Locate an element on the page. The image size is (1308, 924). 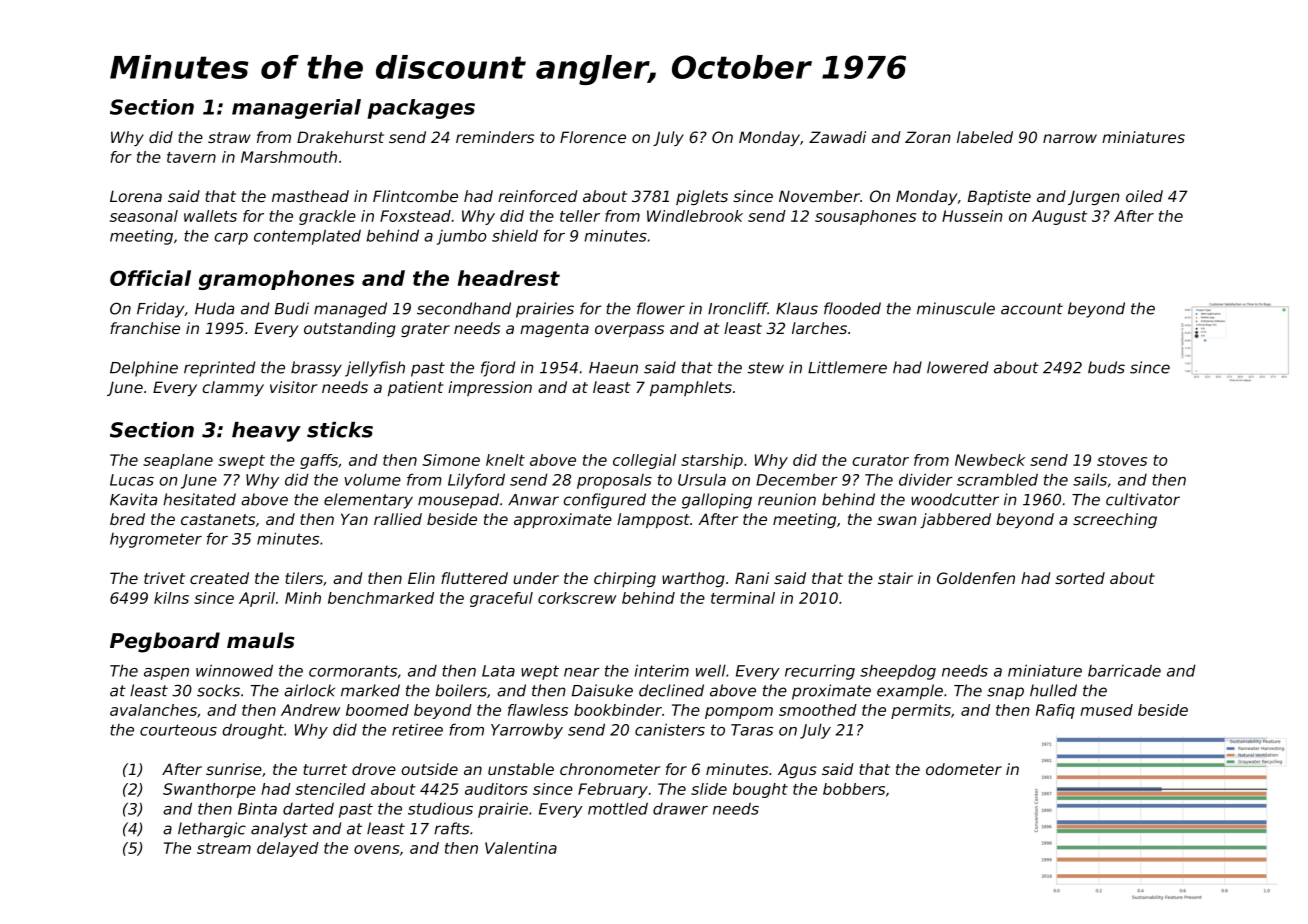
drawer is located at coordinates (680, 809).
